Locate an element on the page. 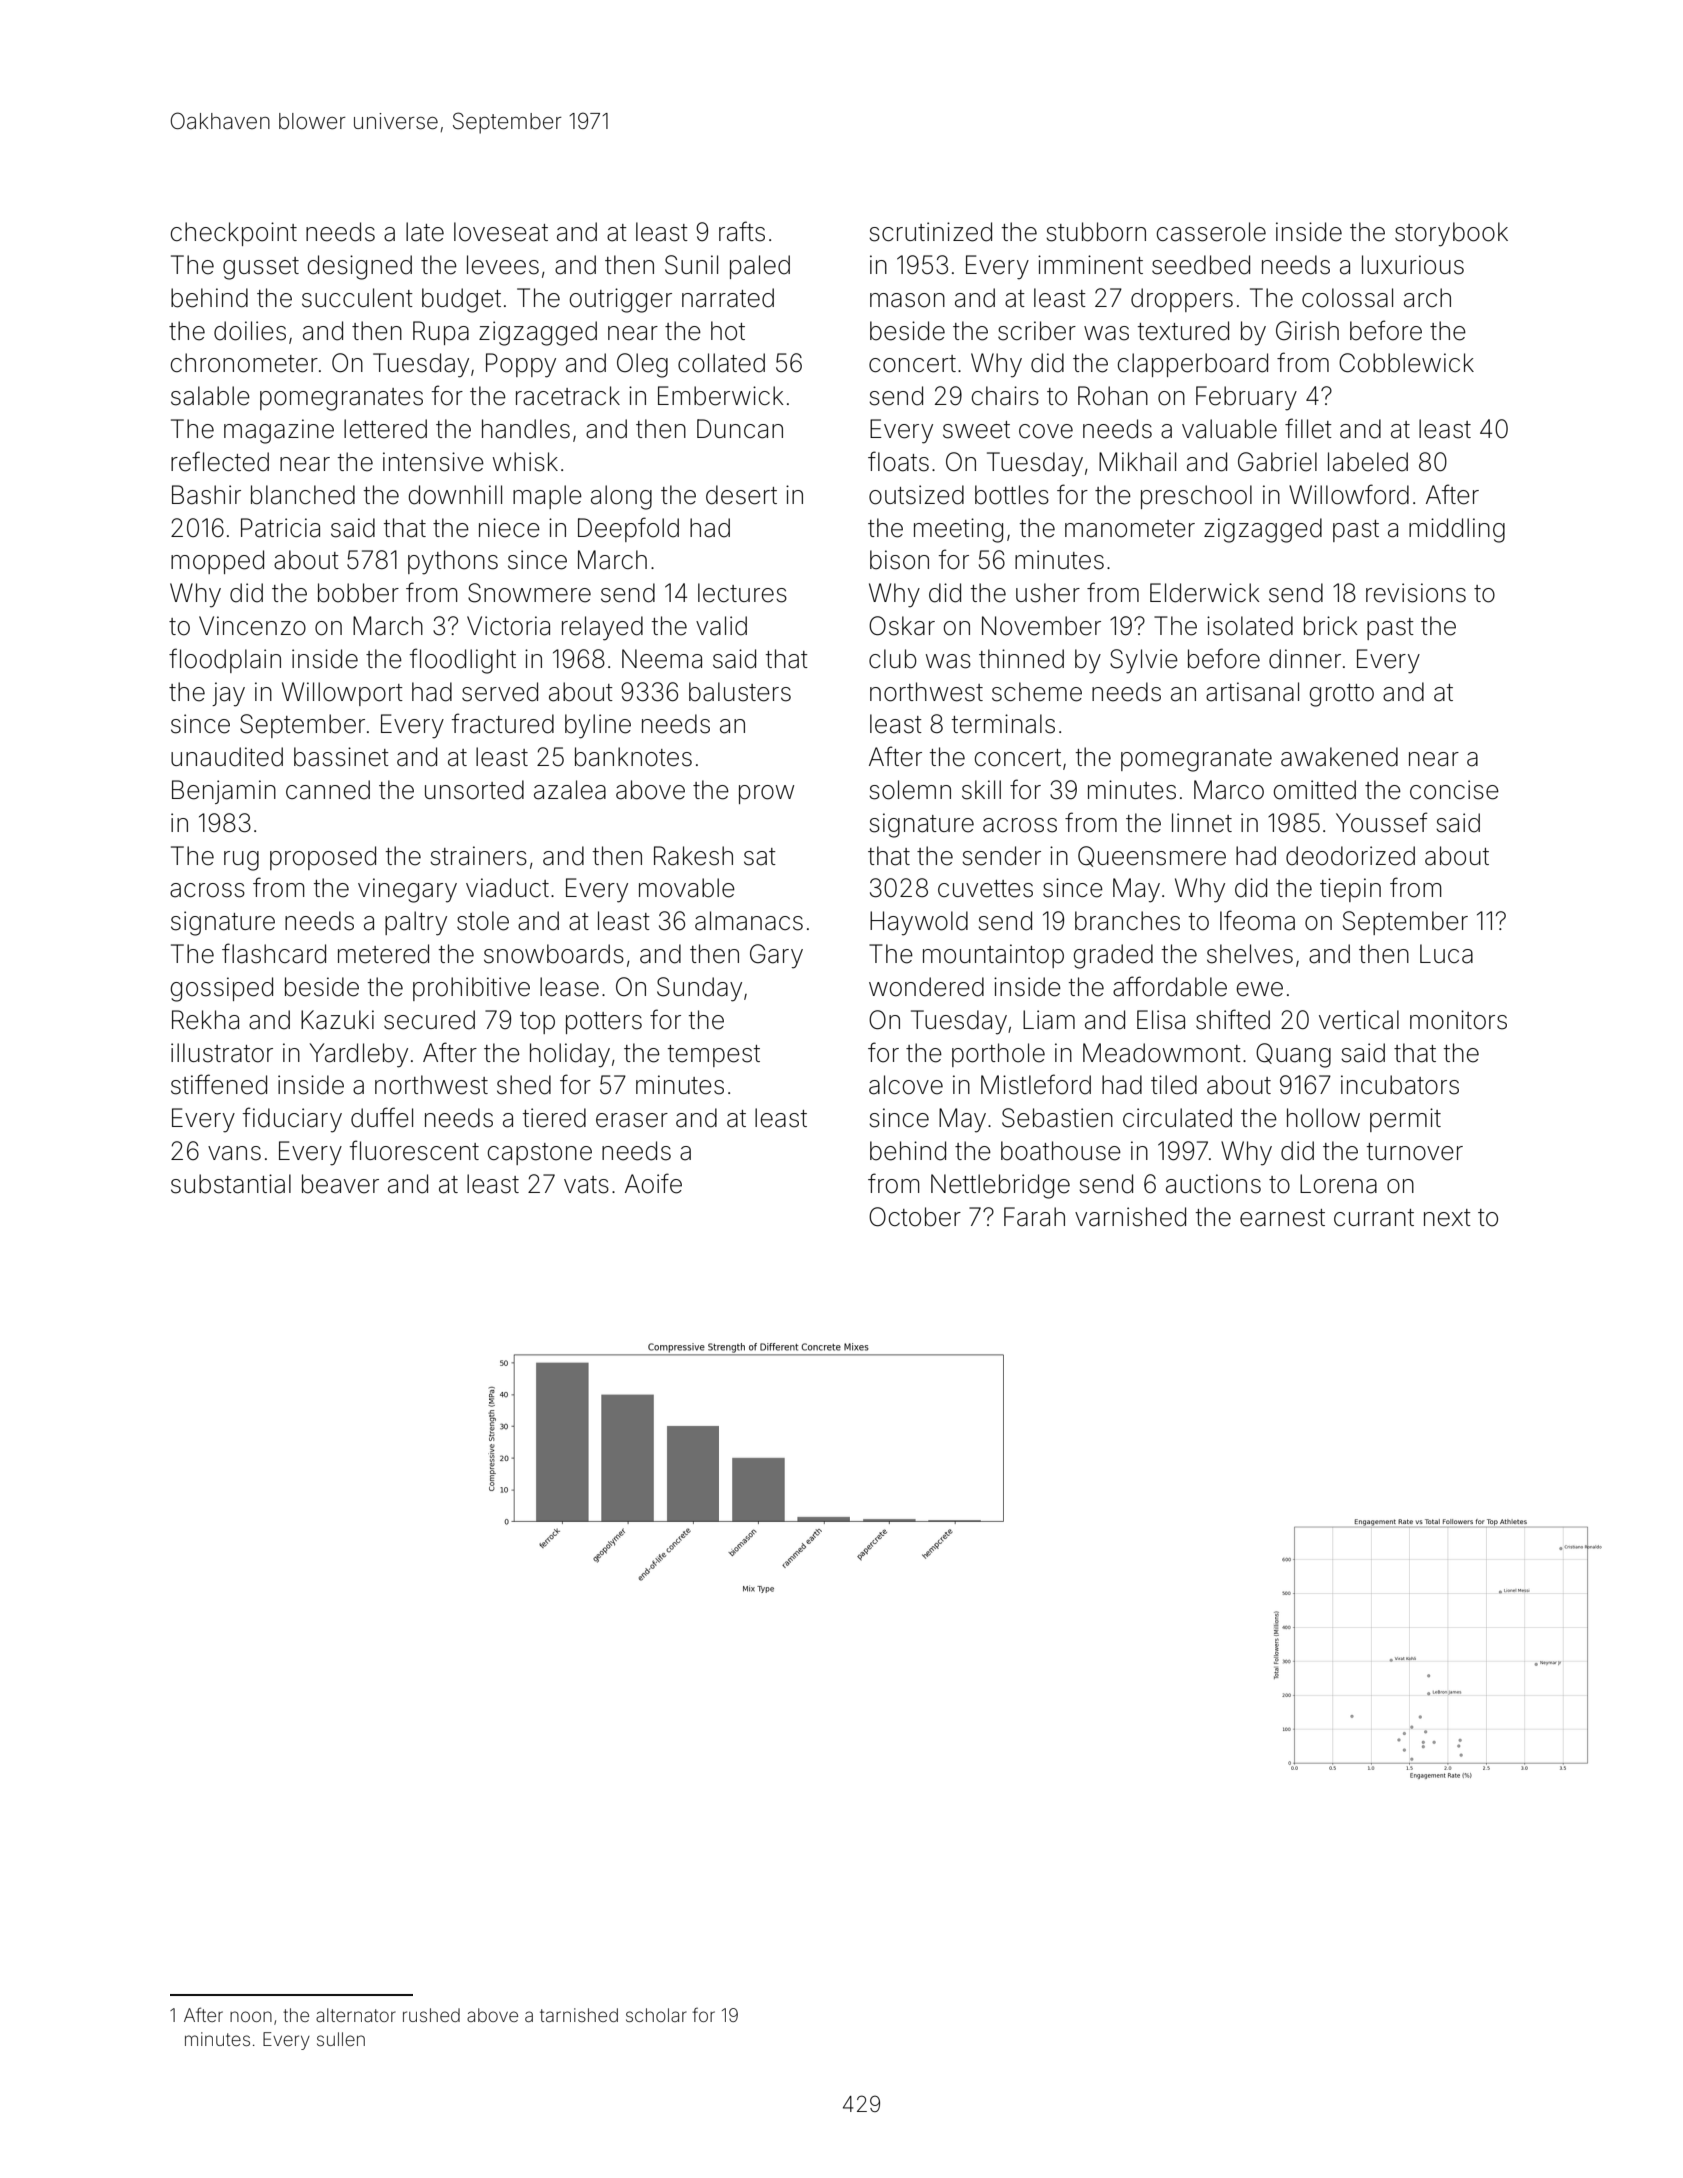 This page has width=1683, height=2178. rafts is located at coordinates (742, 231).
